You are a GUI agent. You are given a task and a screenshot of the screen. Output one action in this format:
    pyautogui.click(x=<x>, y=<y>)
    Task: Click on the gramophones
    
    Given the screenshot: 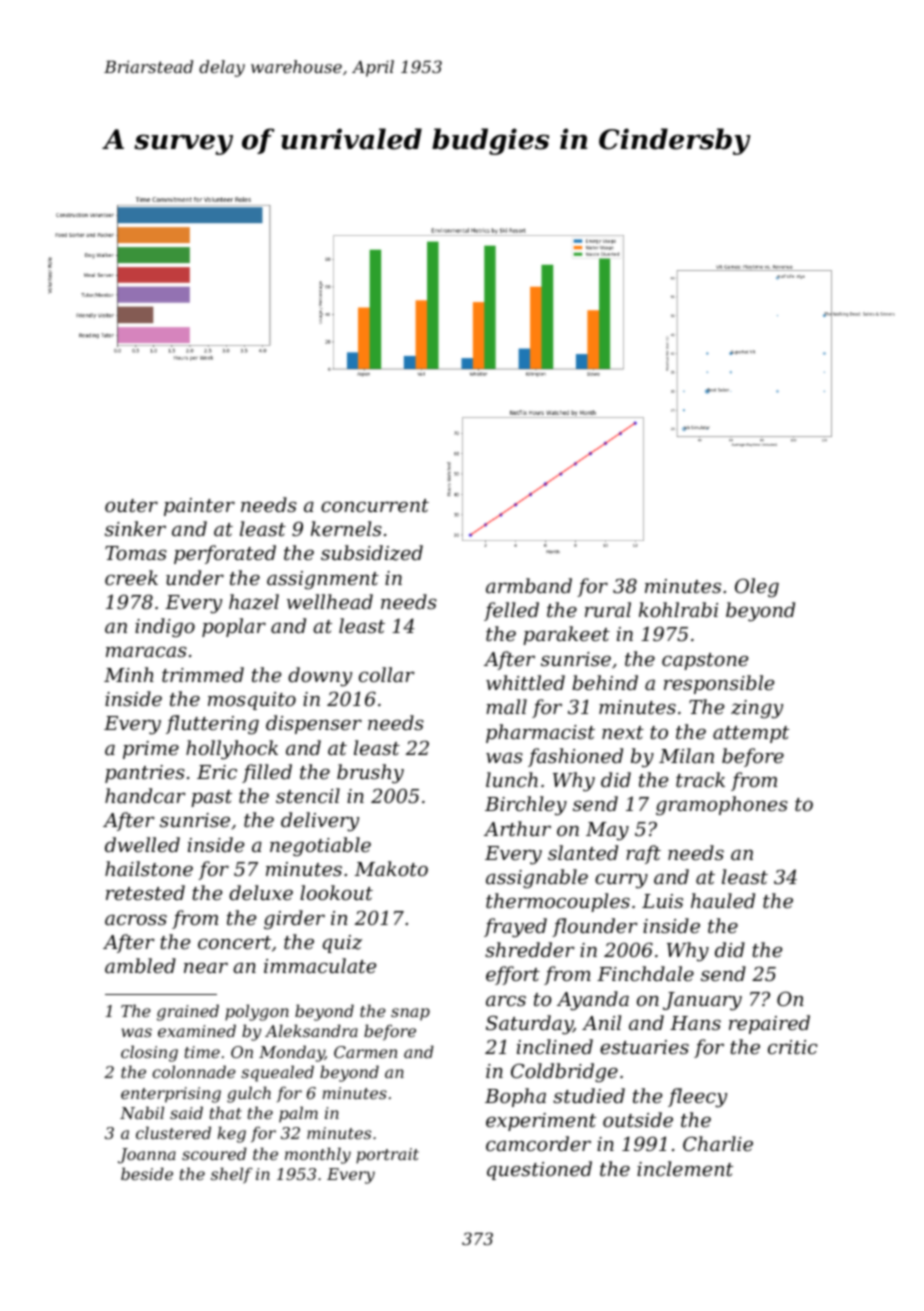 What is the action you would take?
    pyautogui.click(x=722, y=806)
